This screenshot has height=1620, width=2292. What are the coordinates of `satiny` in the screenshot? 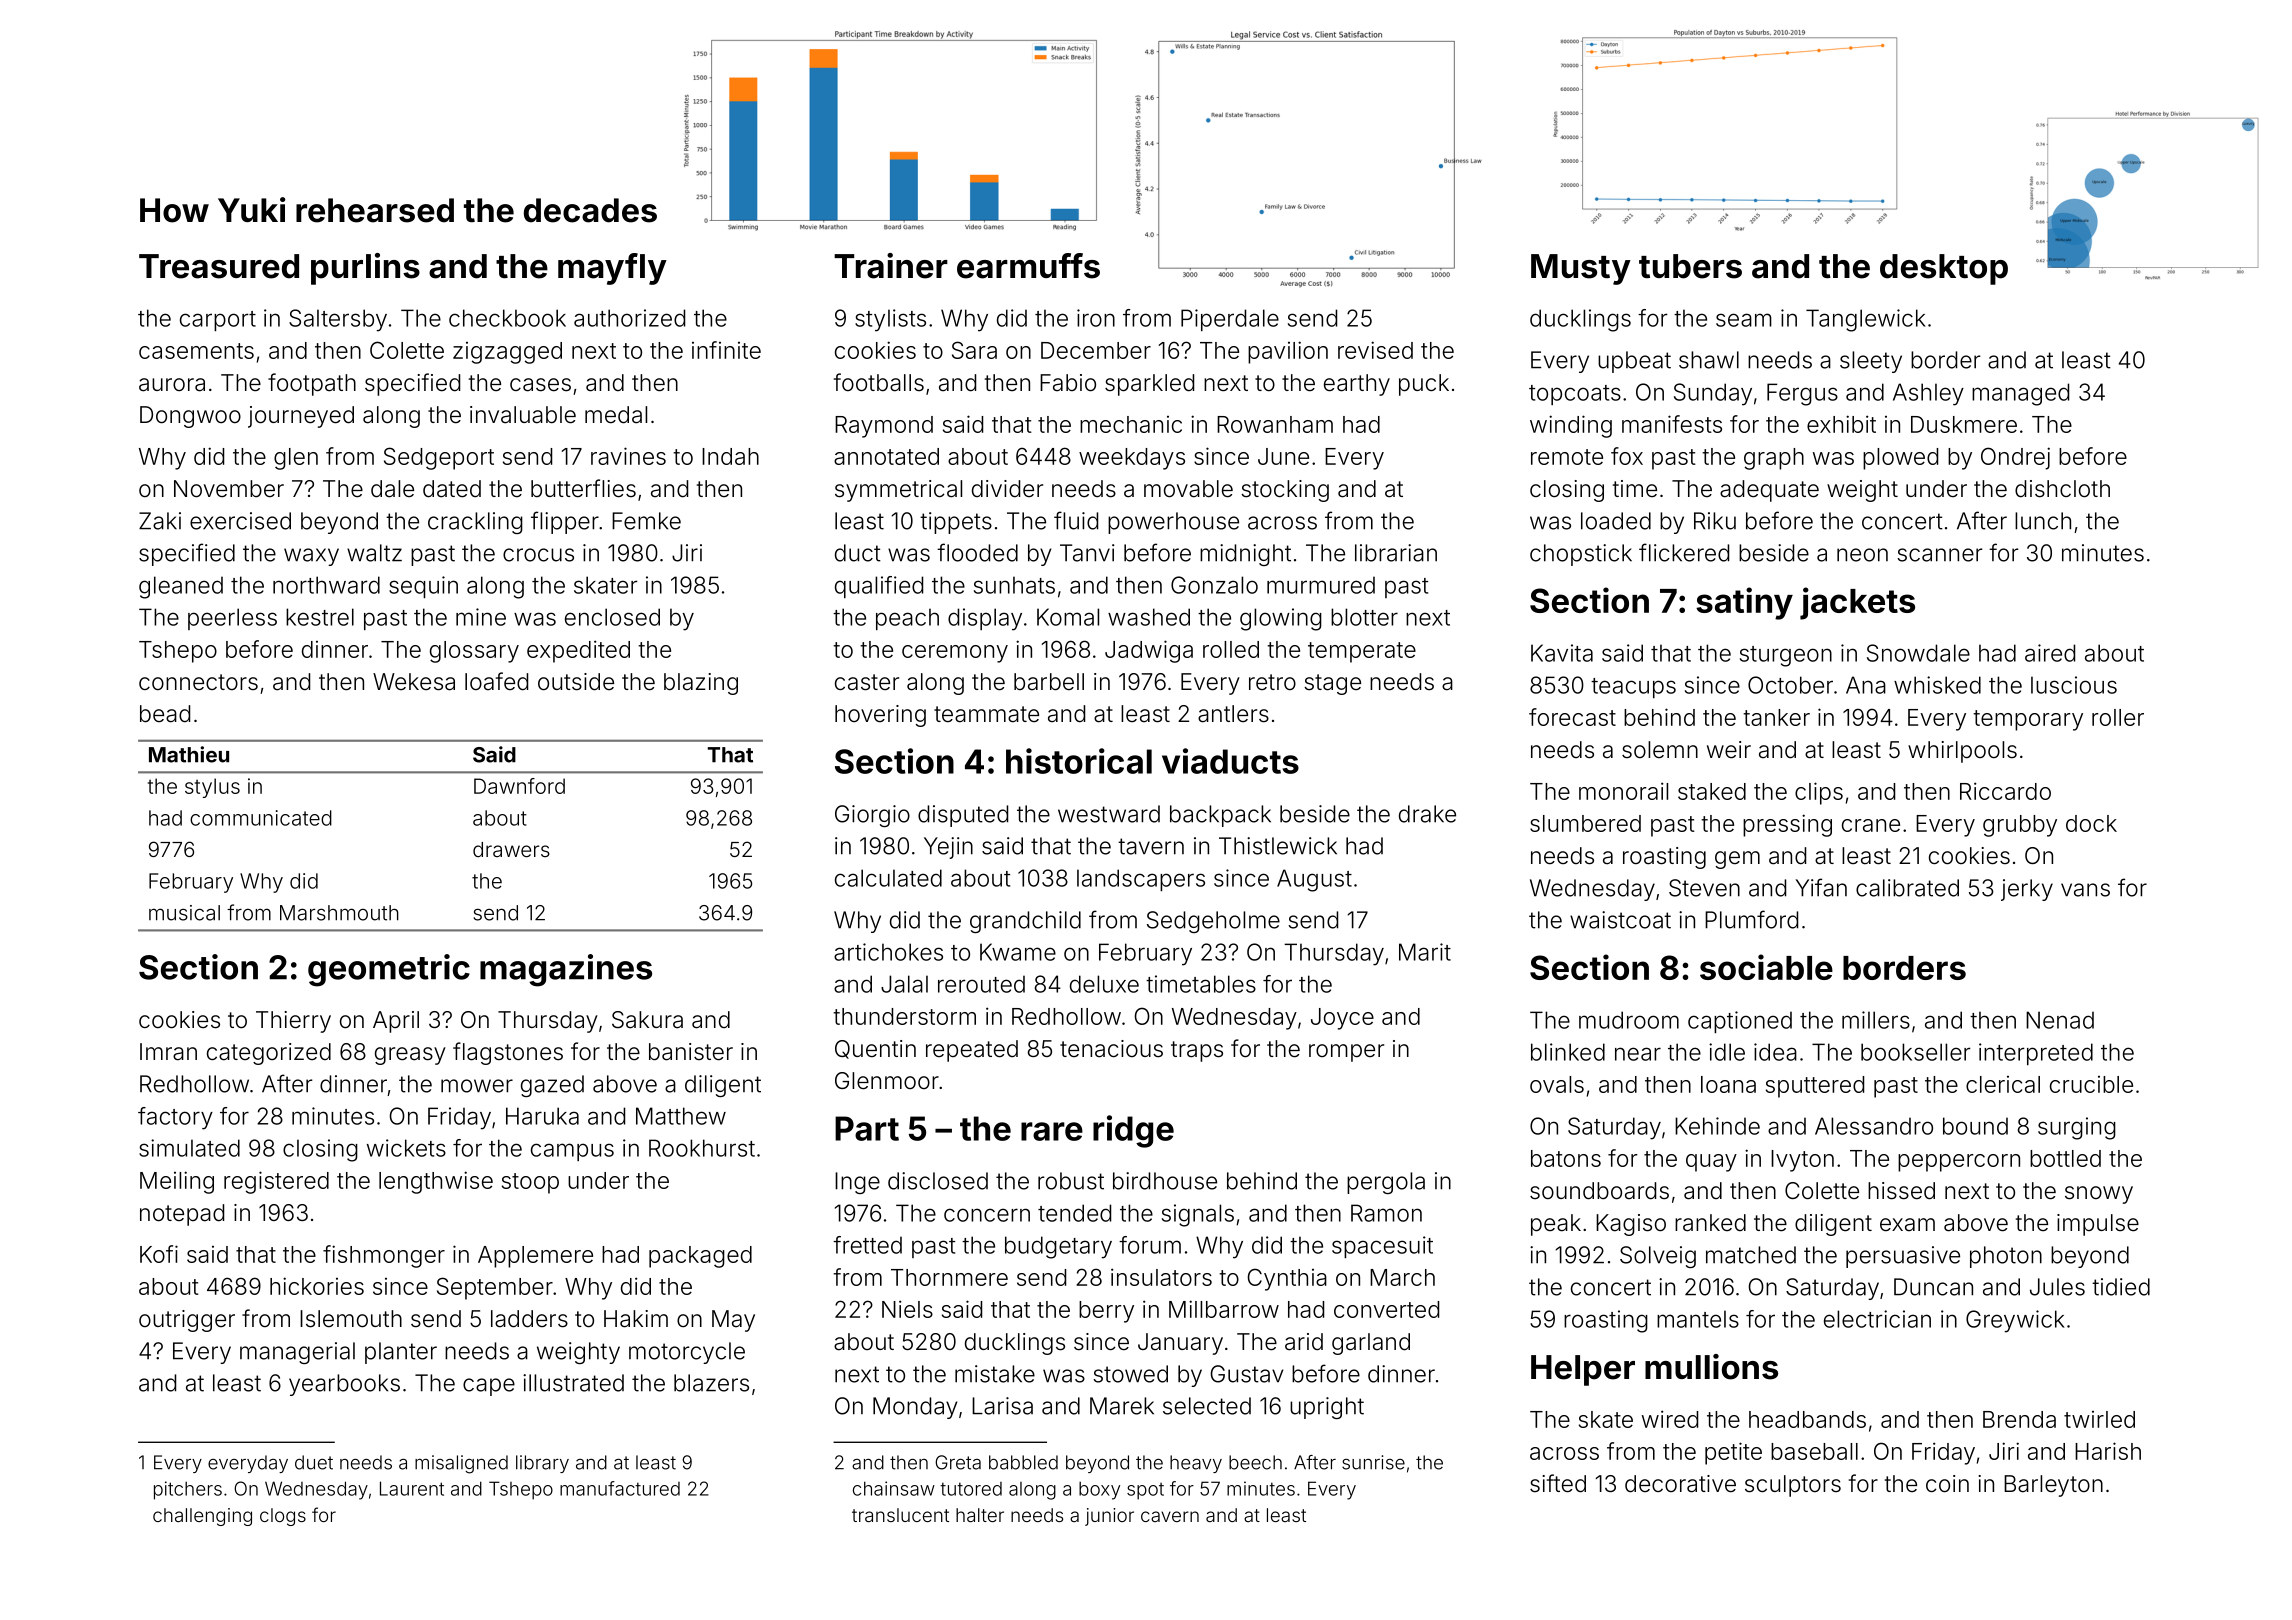 It's located at (1744, 603).
